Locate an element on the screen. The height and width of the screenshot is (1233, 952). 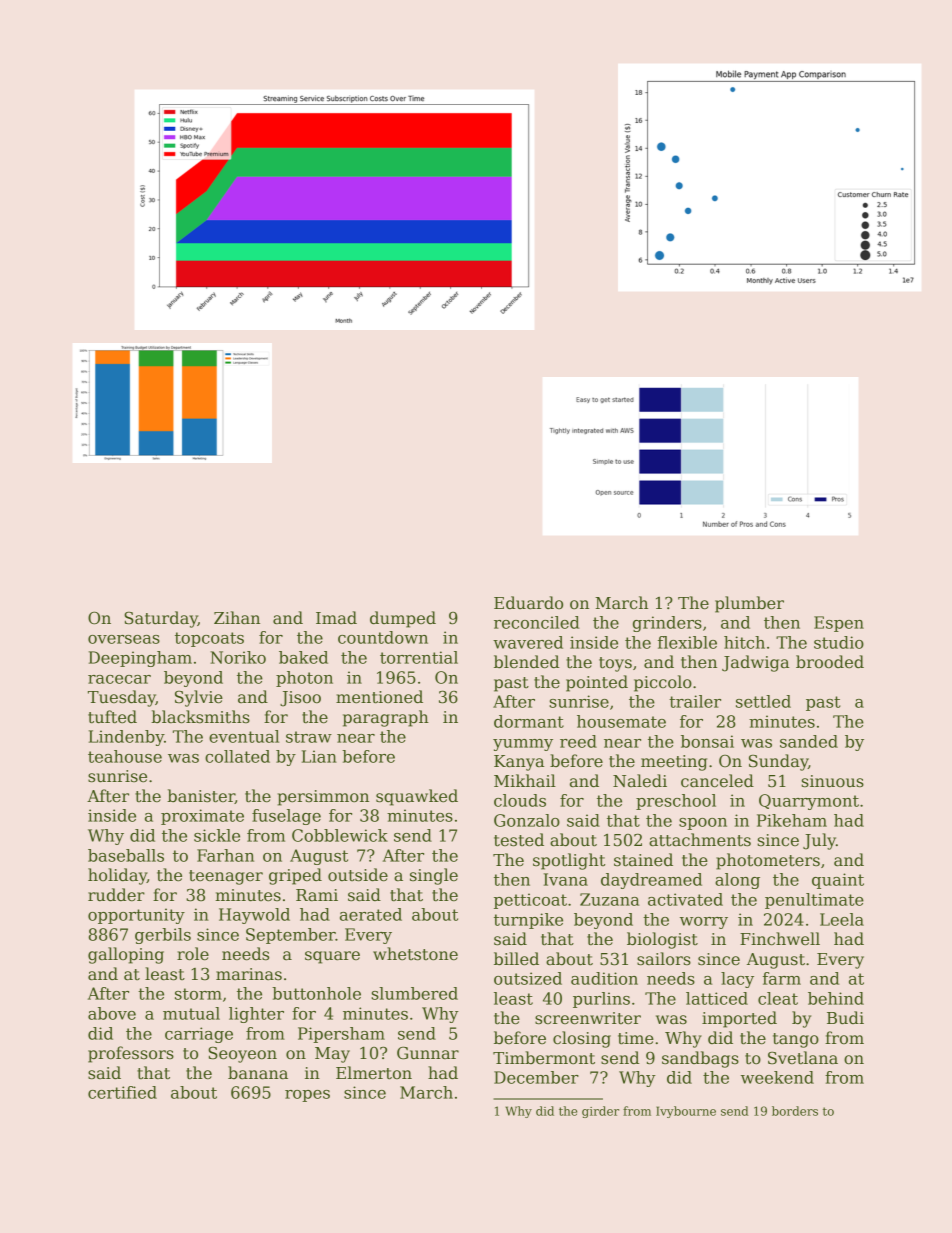
ropes is located at coordinates (307, 1096).
